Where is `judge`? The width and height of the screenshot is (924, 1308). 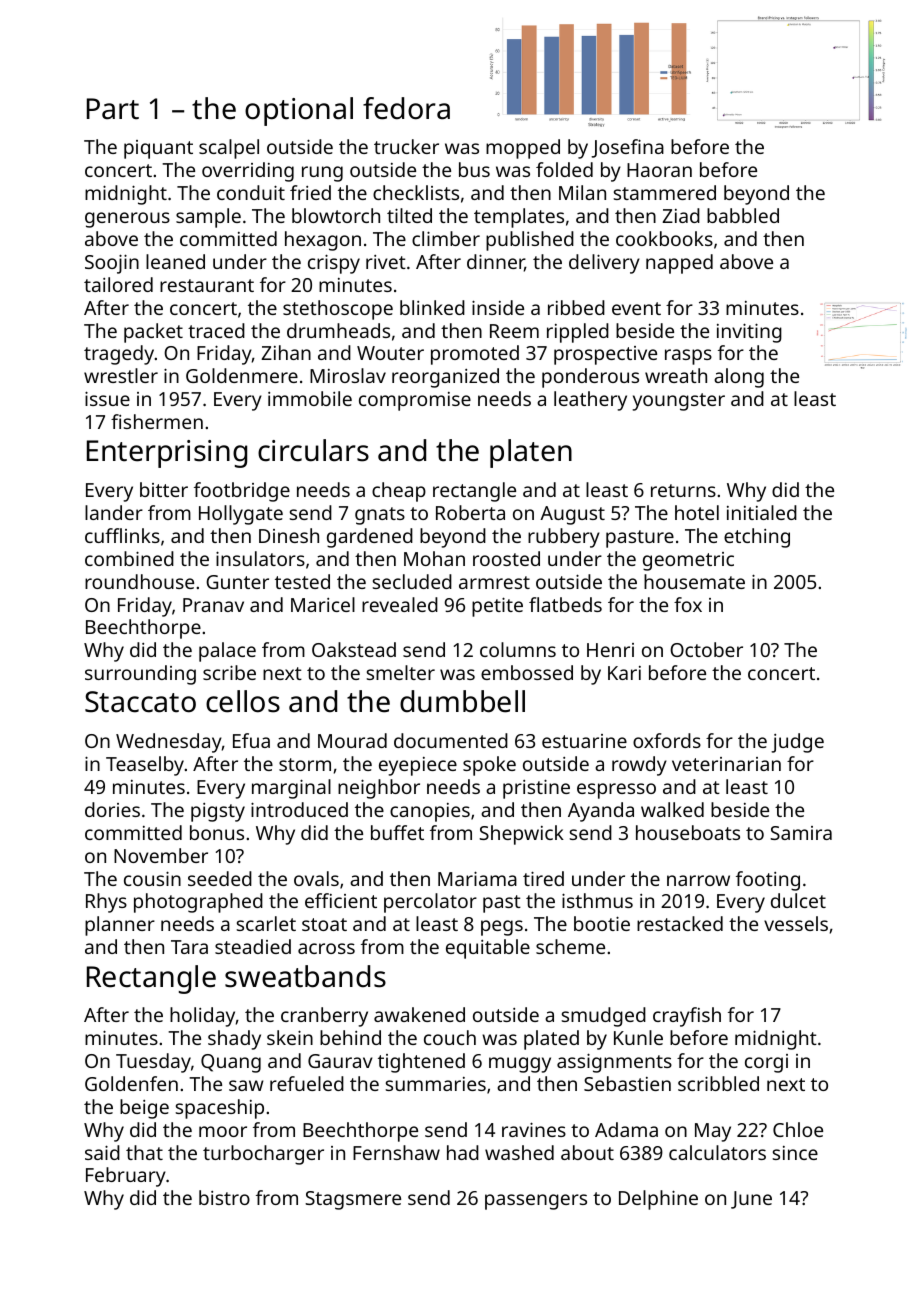 judge is located at coordinates (797, 743).
